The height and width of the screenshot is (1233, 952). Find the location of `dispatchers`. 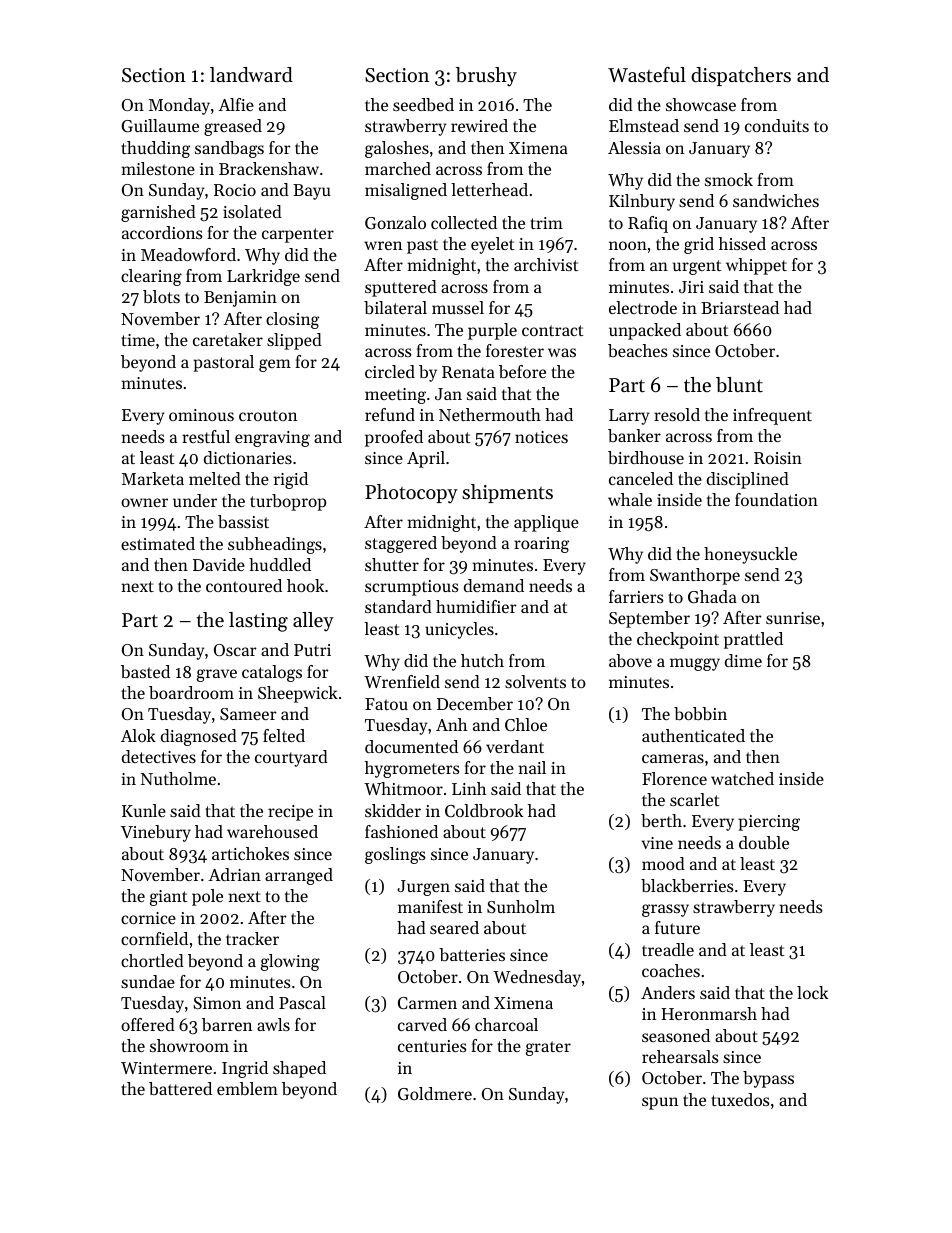

dispatchers is located at coordinates (741, 76).
